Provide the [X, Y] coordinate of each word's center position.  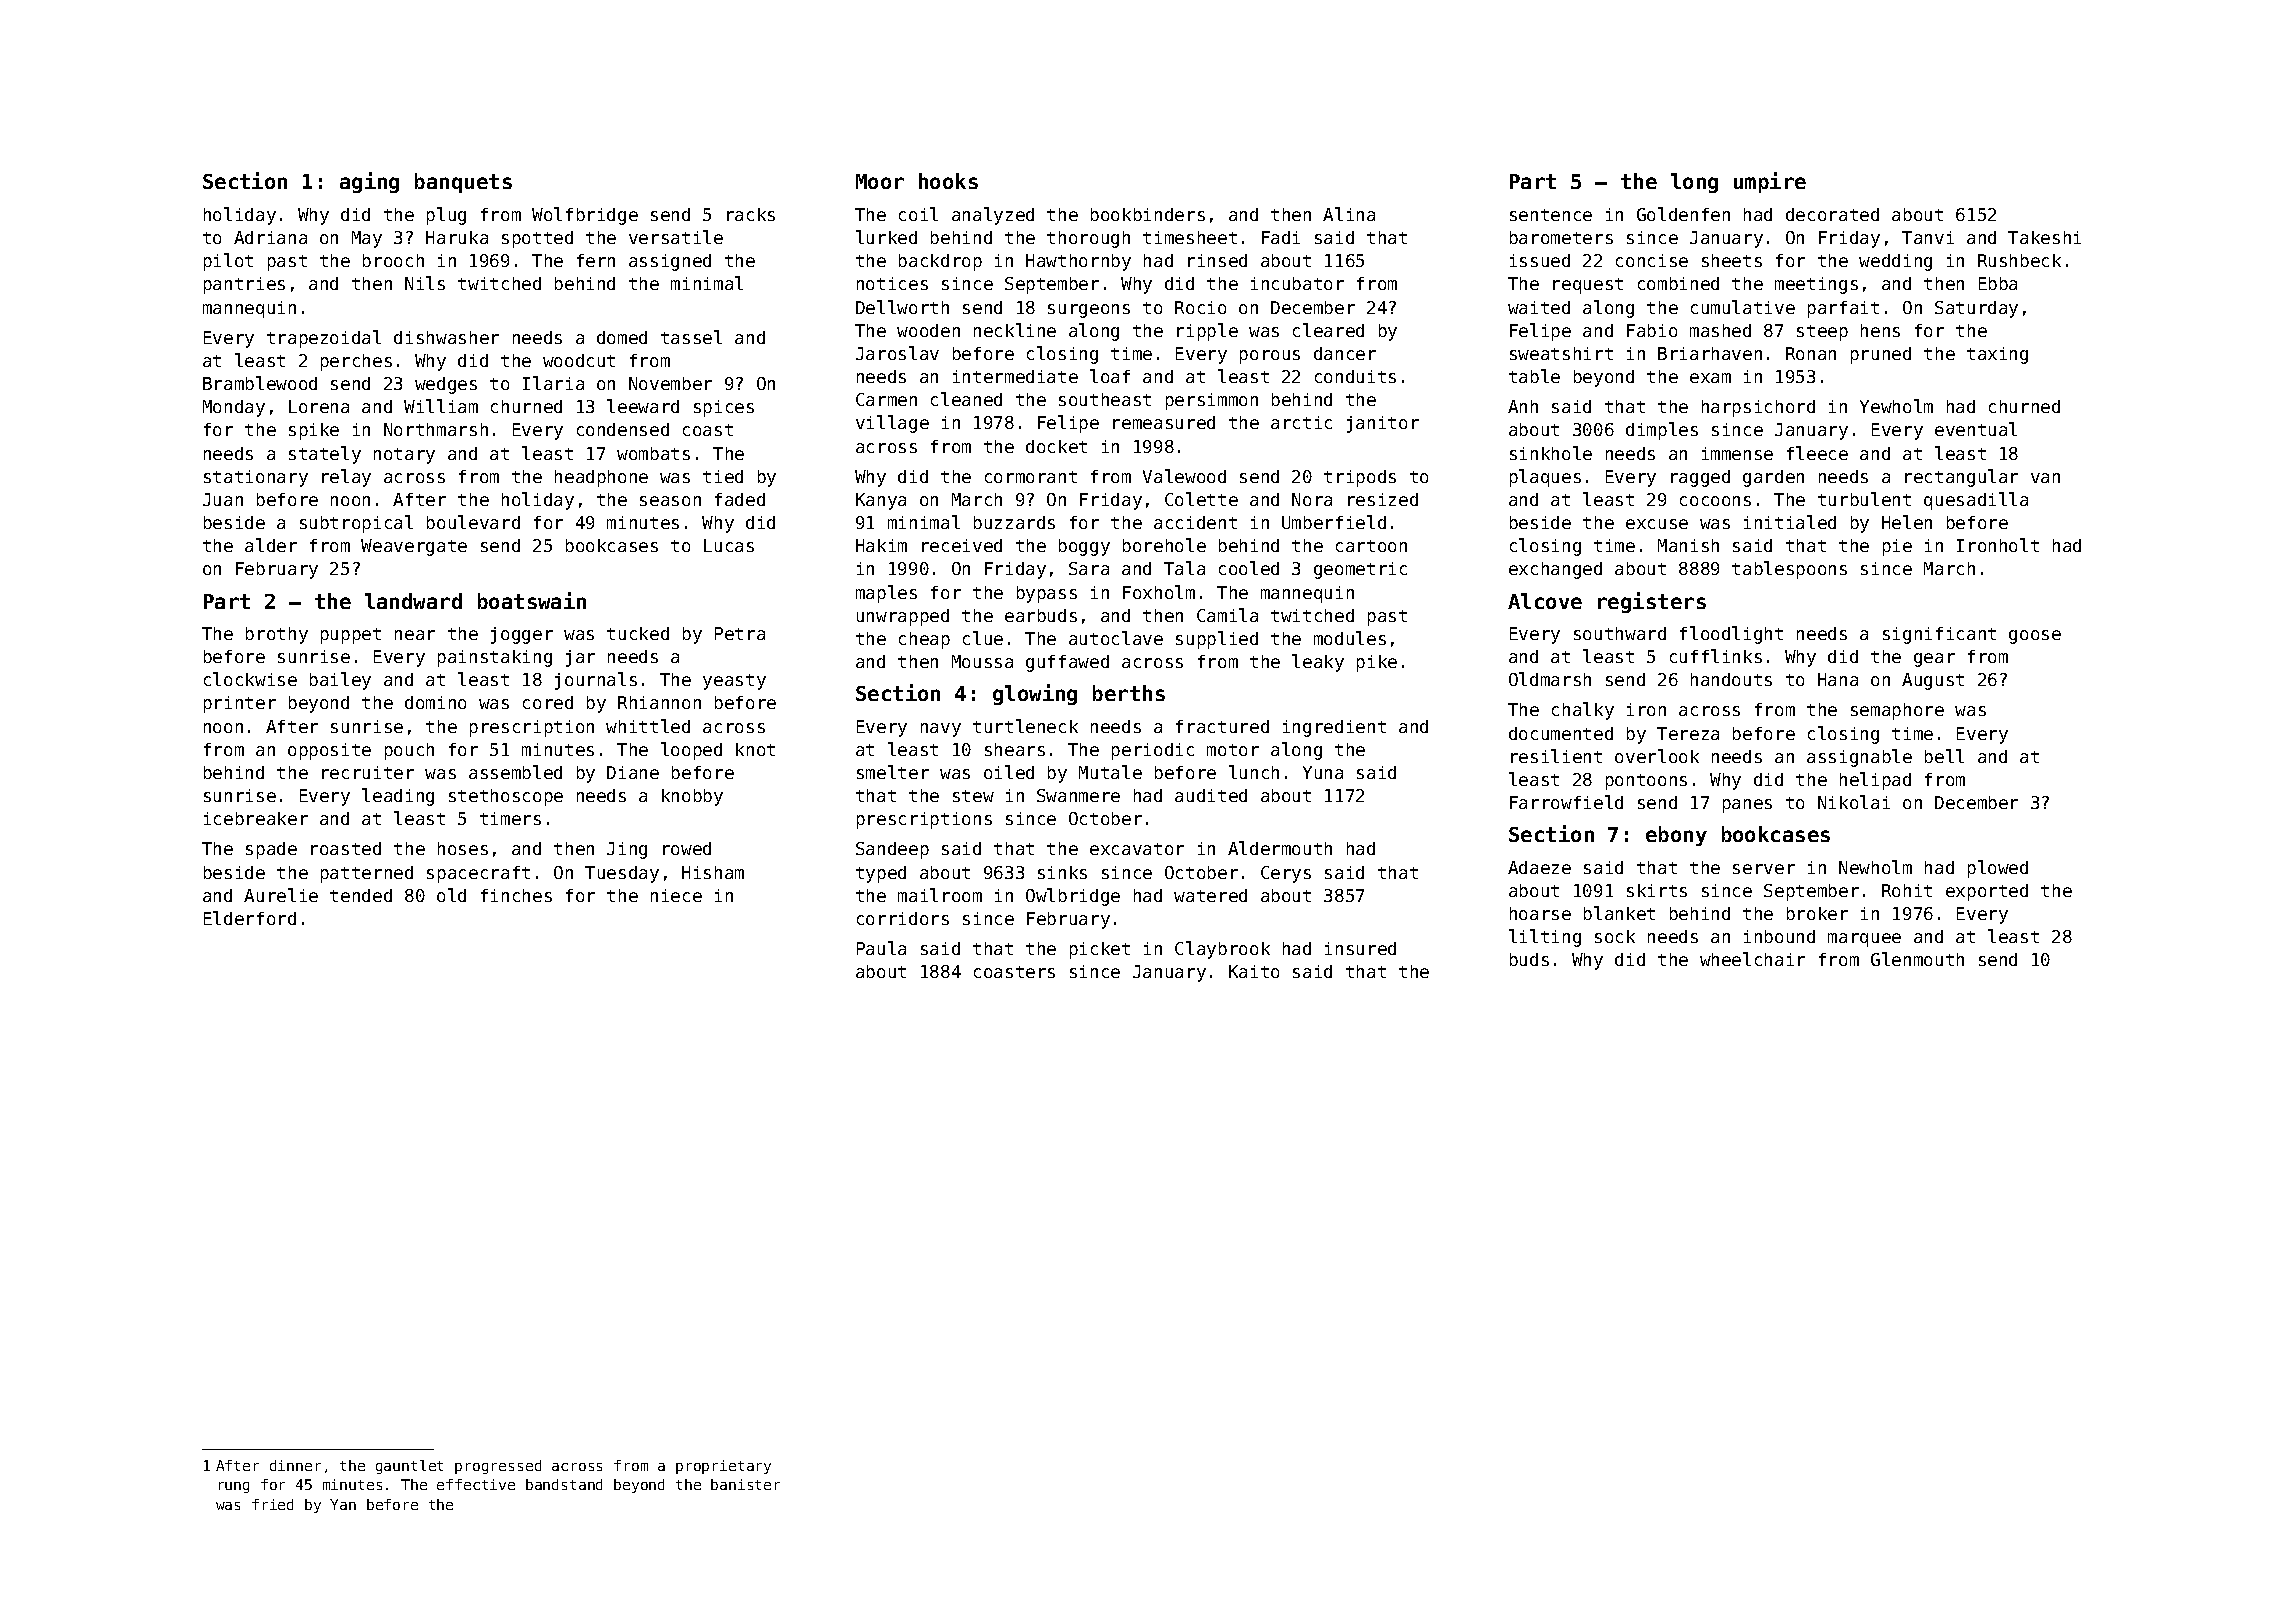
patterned [367, 874]
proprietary [723, 1467]
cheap [924, 640]
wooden [928, 330]
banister [745, 1484]
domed [622, 337]
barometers [1561, 237]
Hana [1838, 679]
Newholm [1875, 867]
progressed [498, 1467]
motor [1233, 750]
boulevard [473, 522]
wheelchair [1752, 959]
